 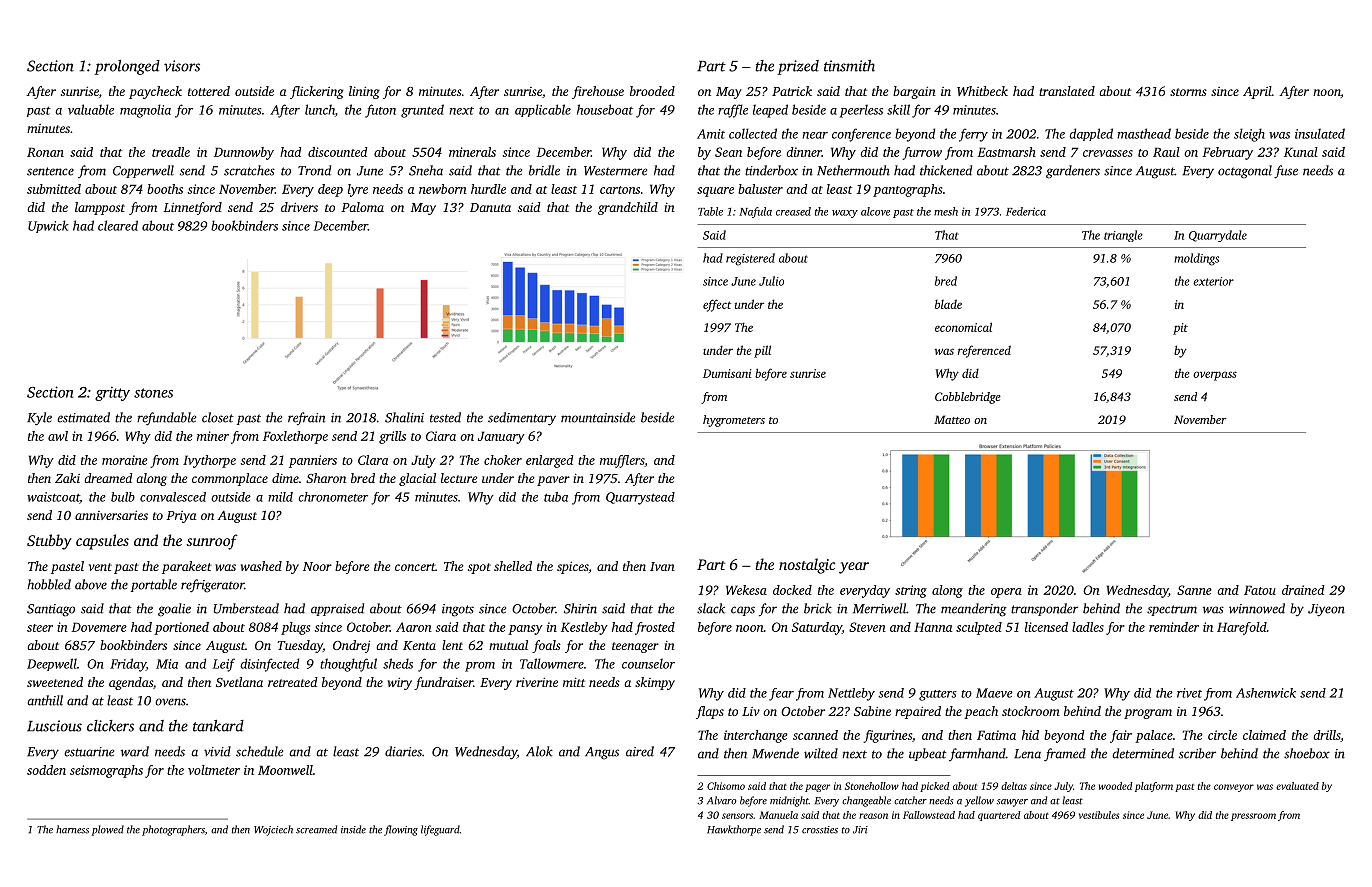 What do you see at coordinates (605, 109) in the document?
I see `houseboat` at bounding box center [605, 109].
